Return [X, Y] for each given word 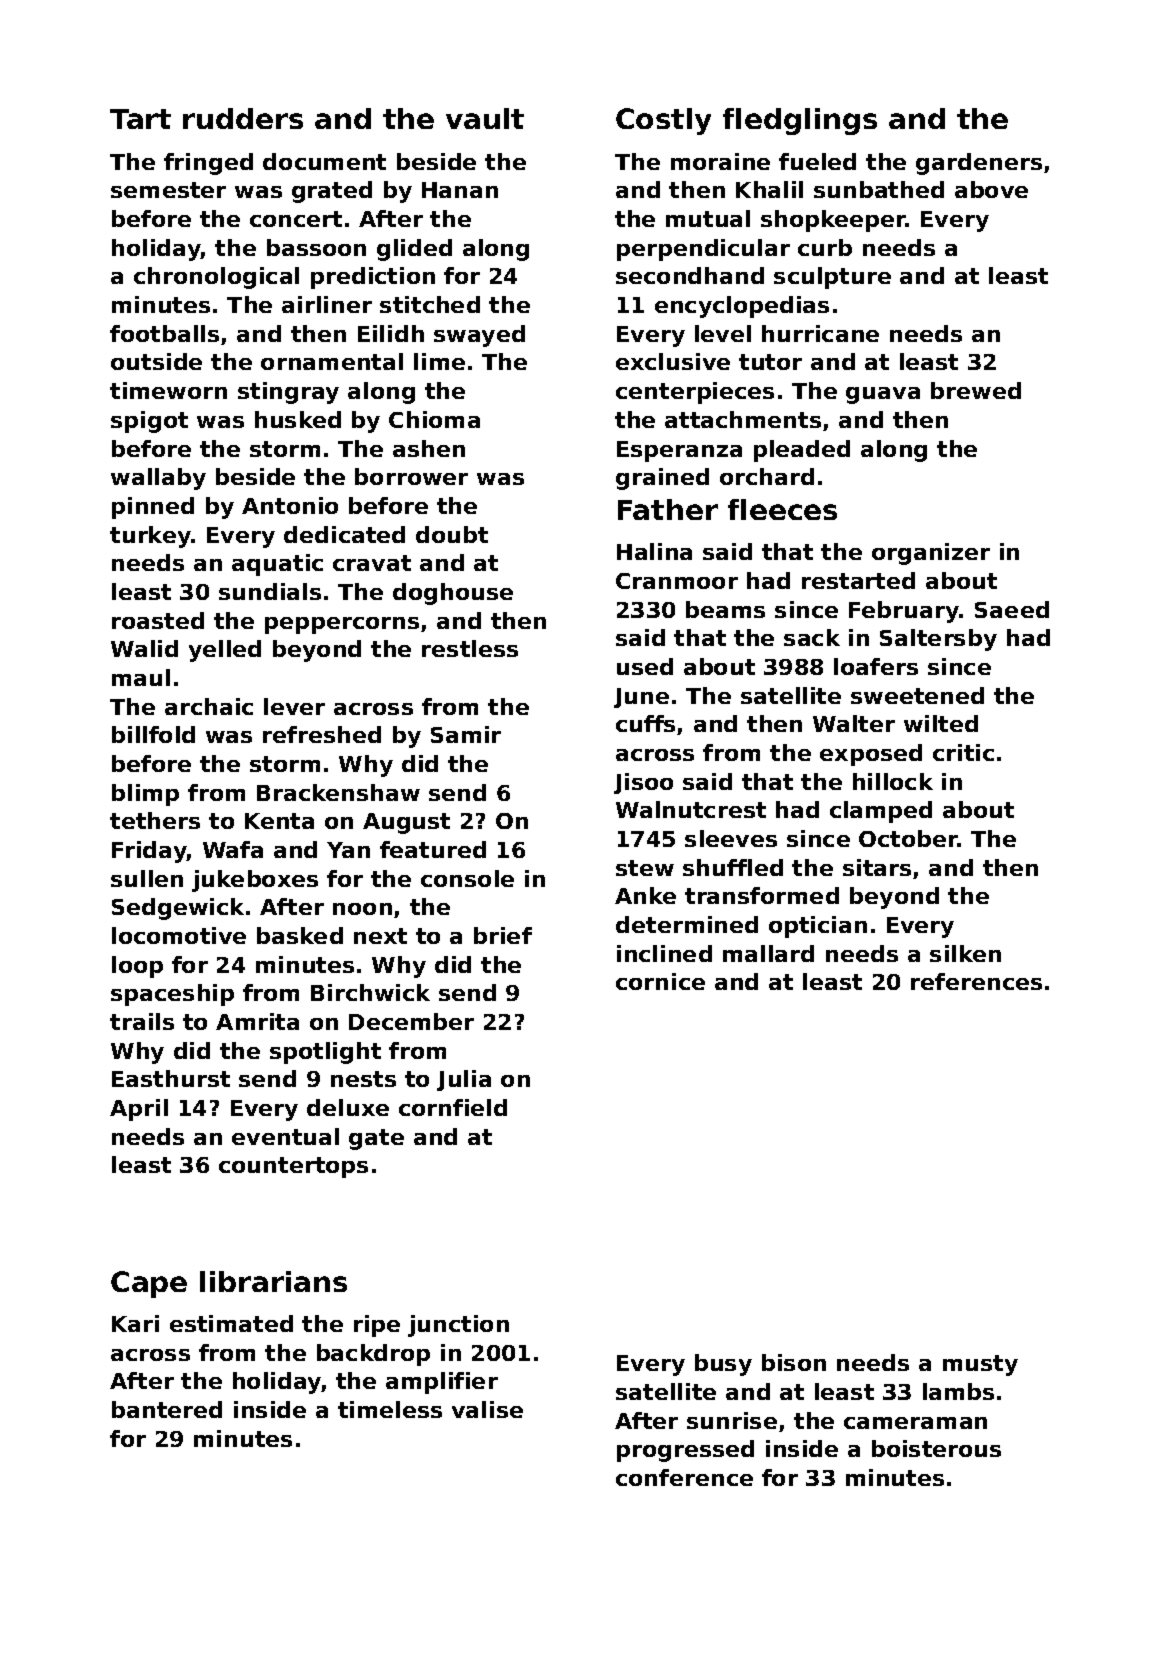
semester [168, 190]
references [976, 981]
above [991, 189]
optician [818, 927]
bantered [167, 1409]
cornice [660, 981]
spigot [149, 422]
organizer [931, 554]
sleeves [731, 838]
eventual [285, 1136]
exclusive [673, 361]
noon [362, 909]
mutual [708, 218]
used [645, 666]
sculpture [832, 278]
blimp [145, 795]
